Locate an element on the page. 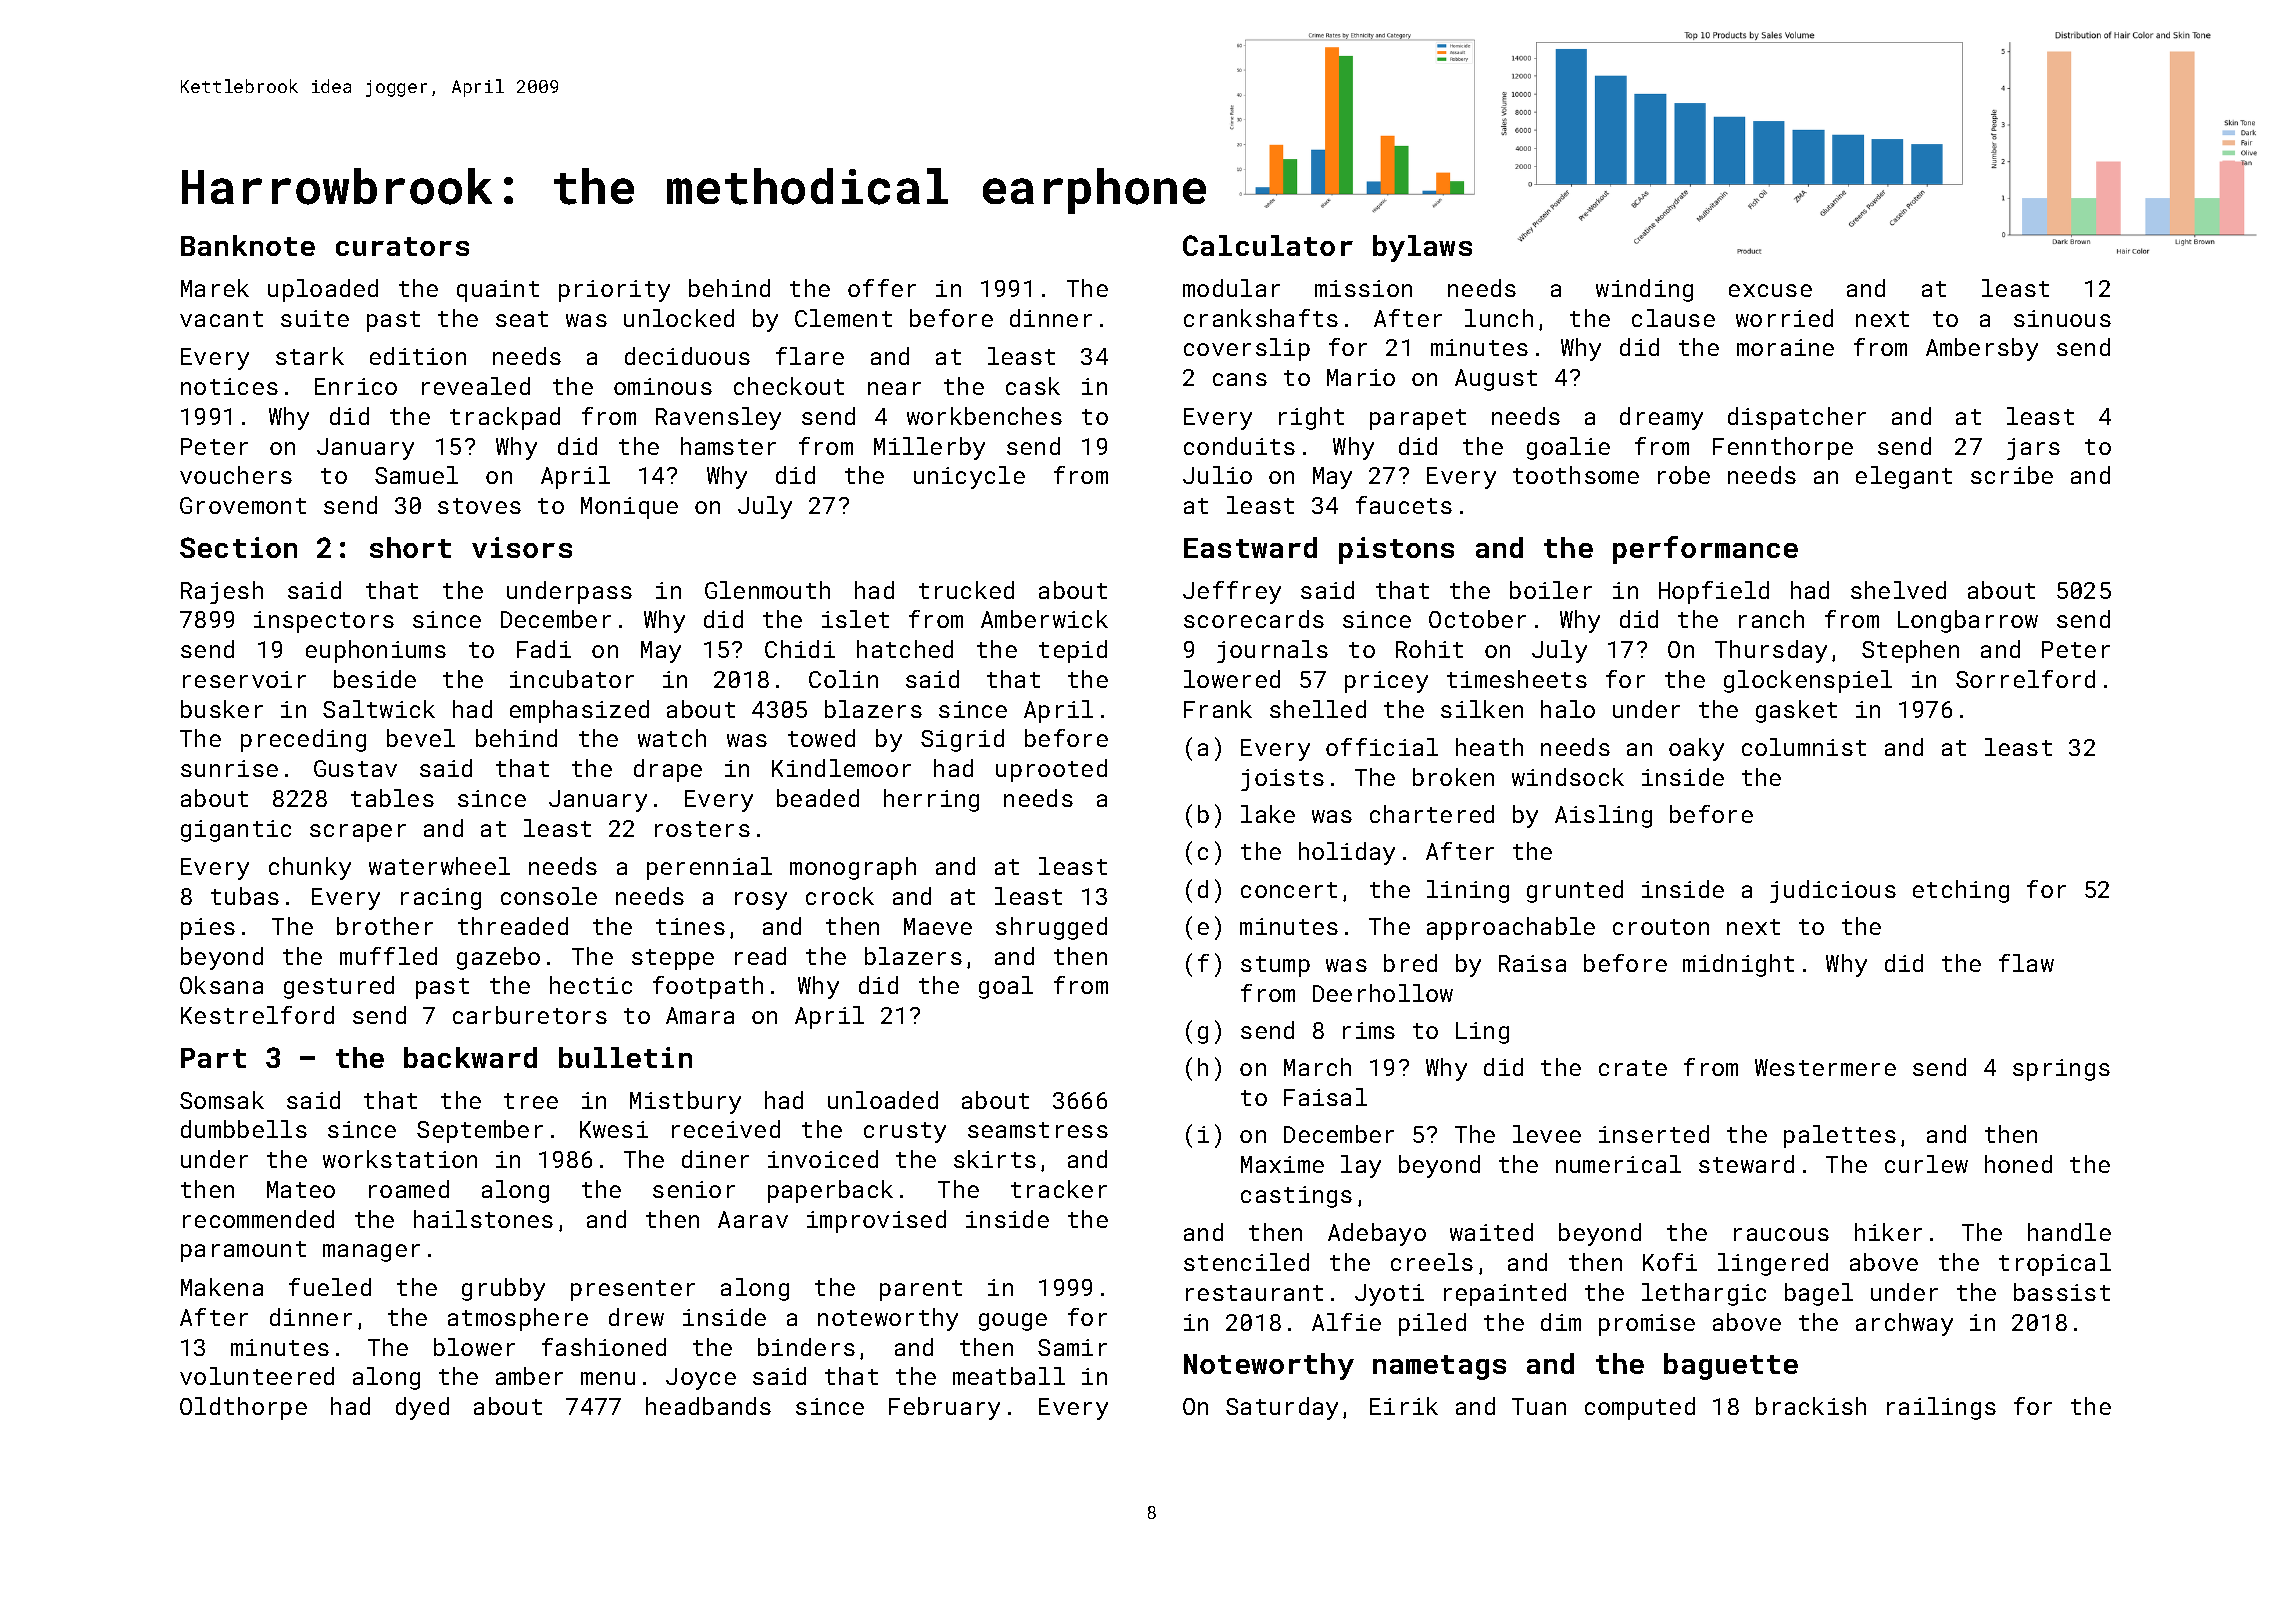  roamed is located at coordinates (409, 1189).
